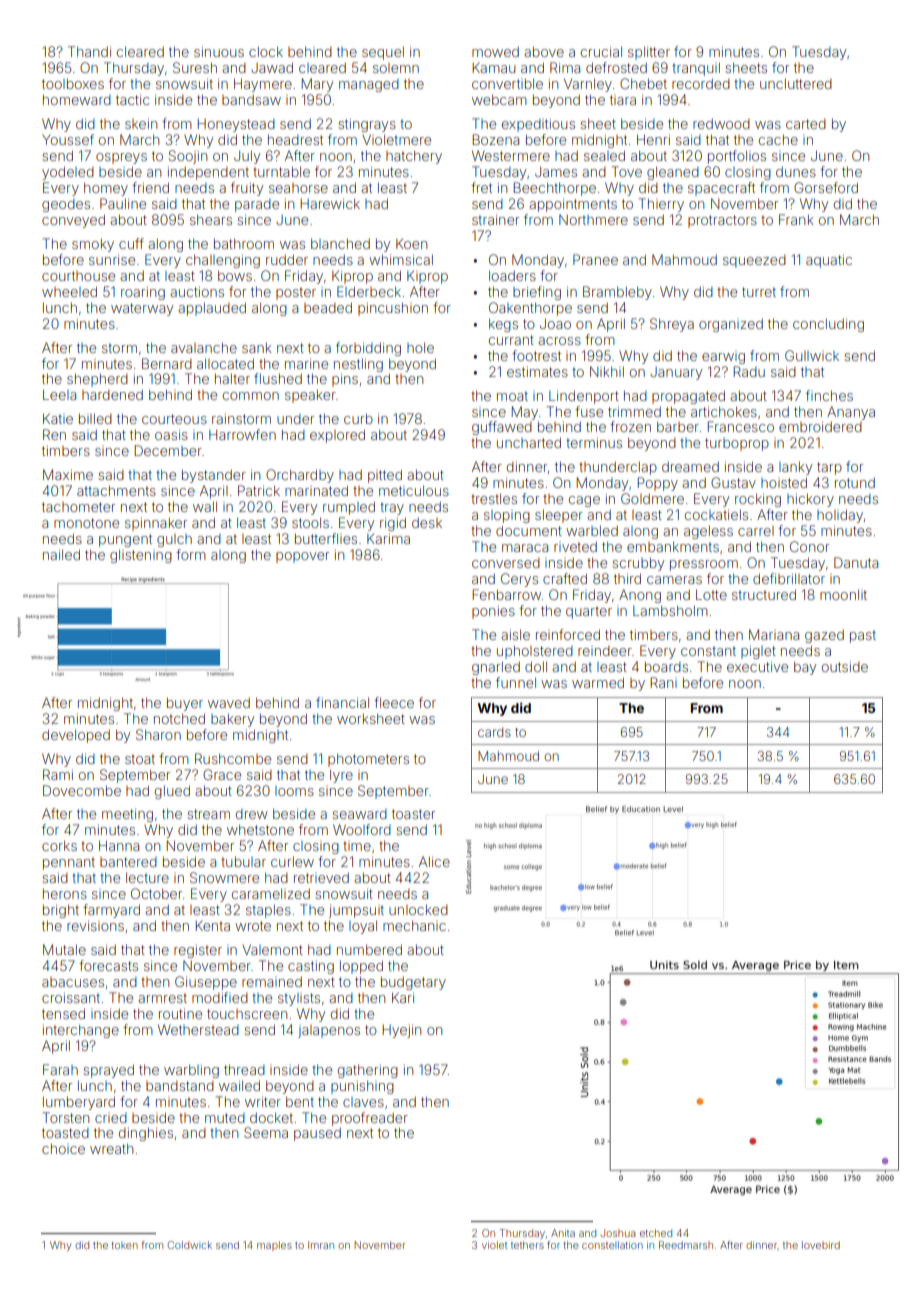  Describe the element at coordinates (342, 702) in the screenshot. I see `financial` at that location.
